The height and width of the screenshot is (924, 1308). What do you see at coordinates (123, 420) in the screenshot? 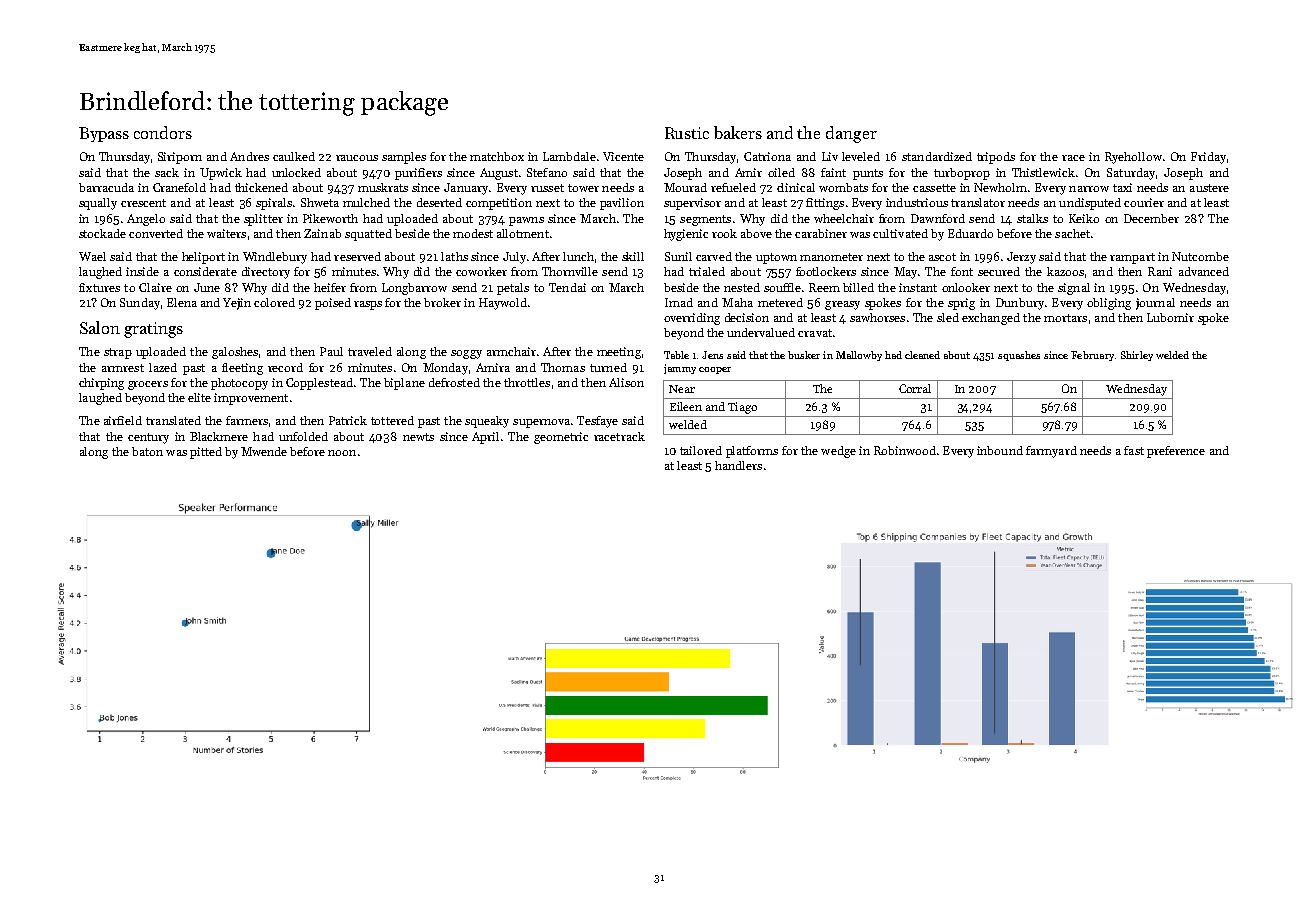
I see `airfield` at bounding box center [123, 420].
